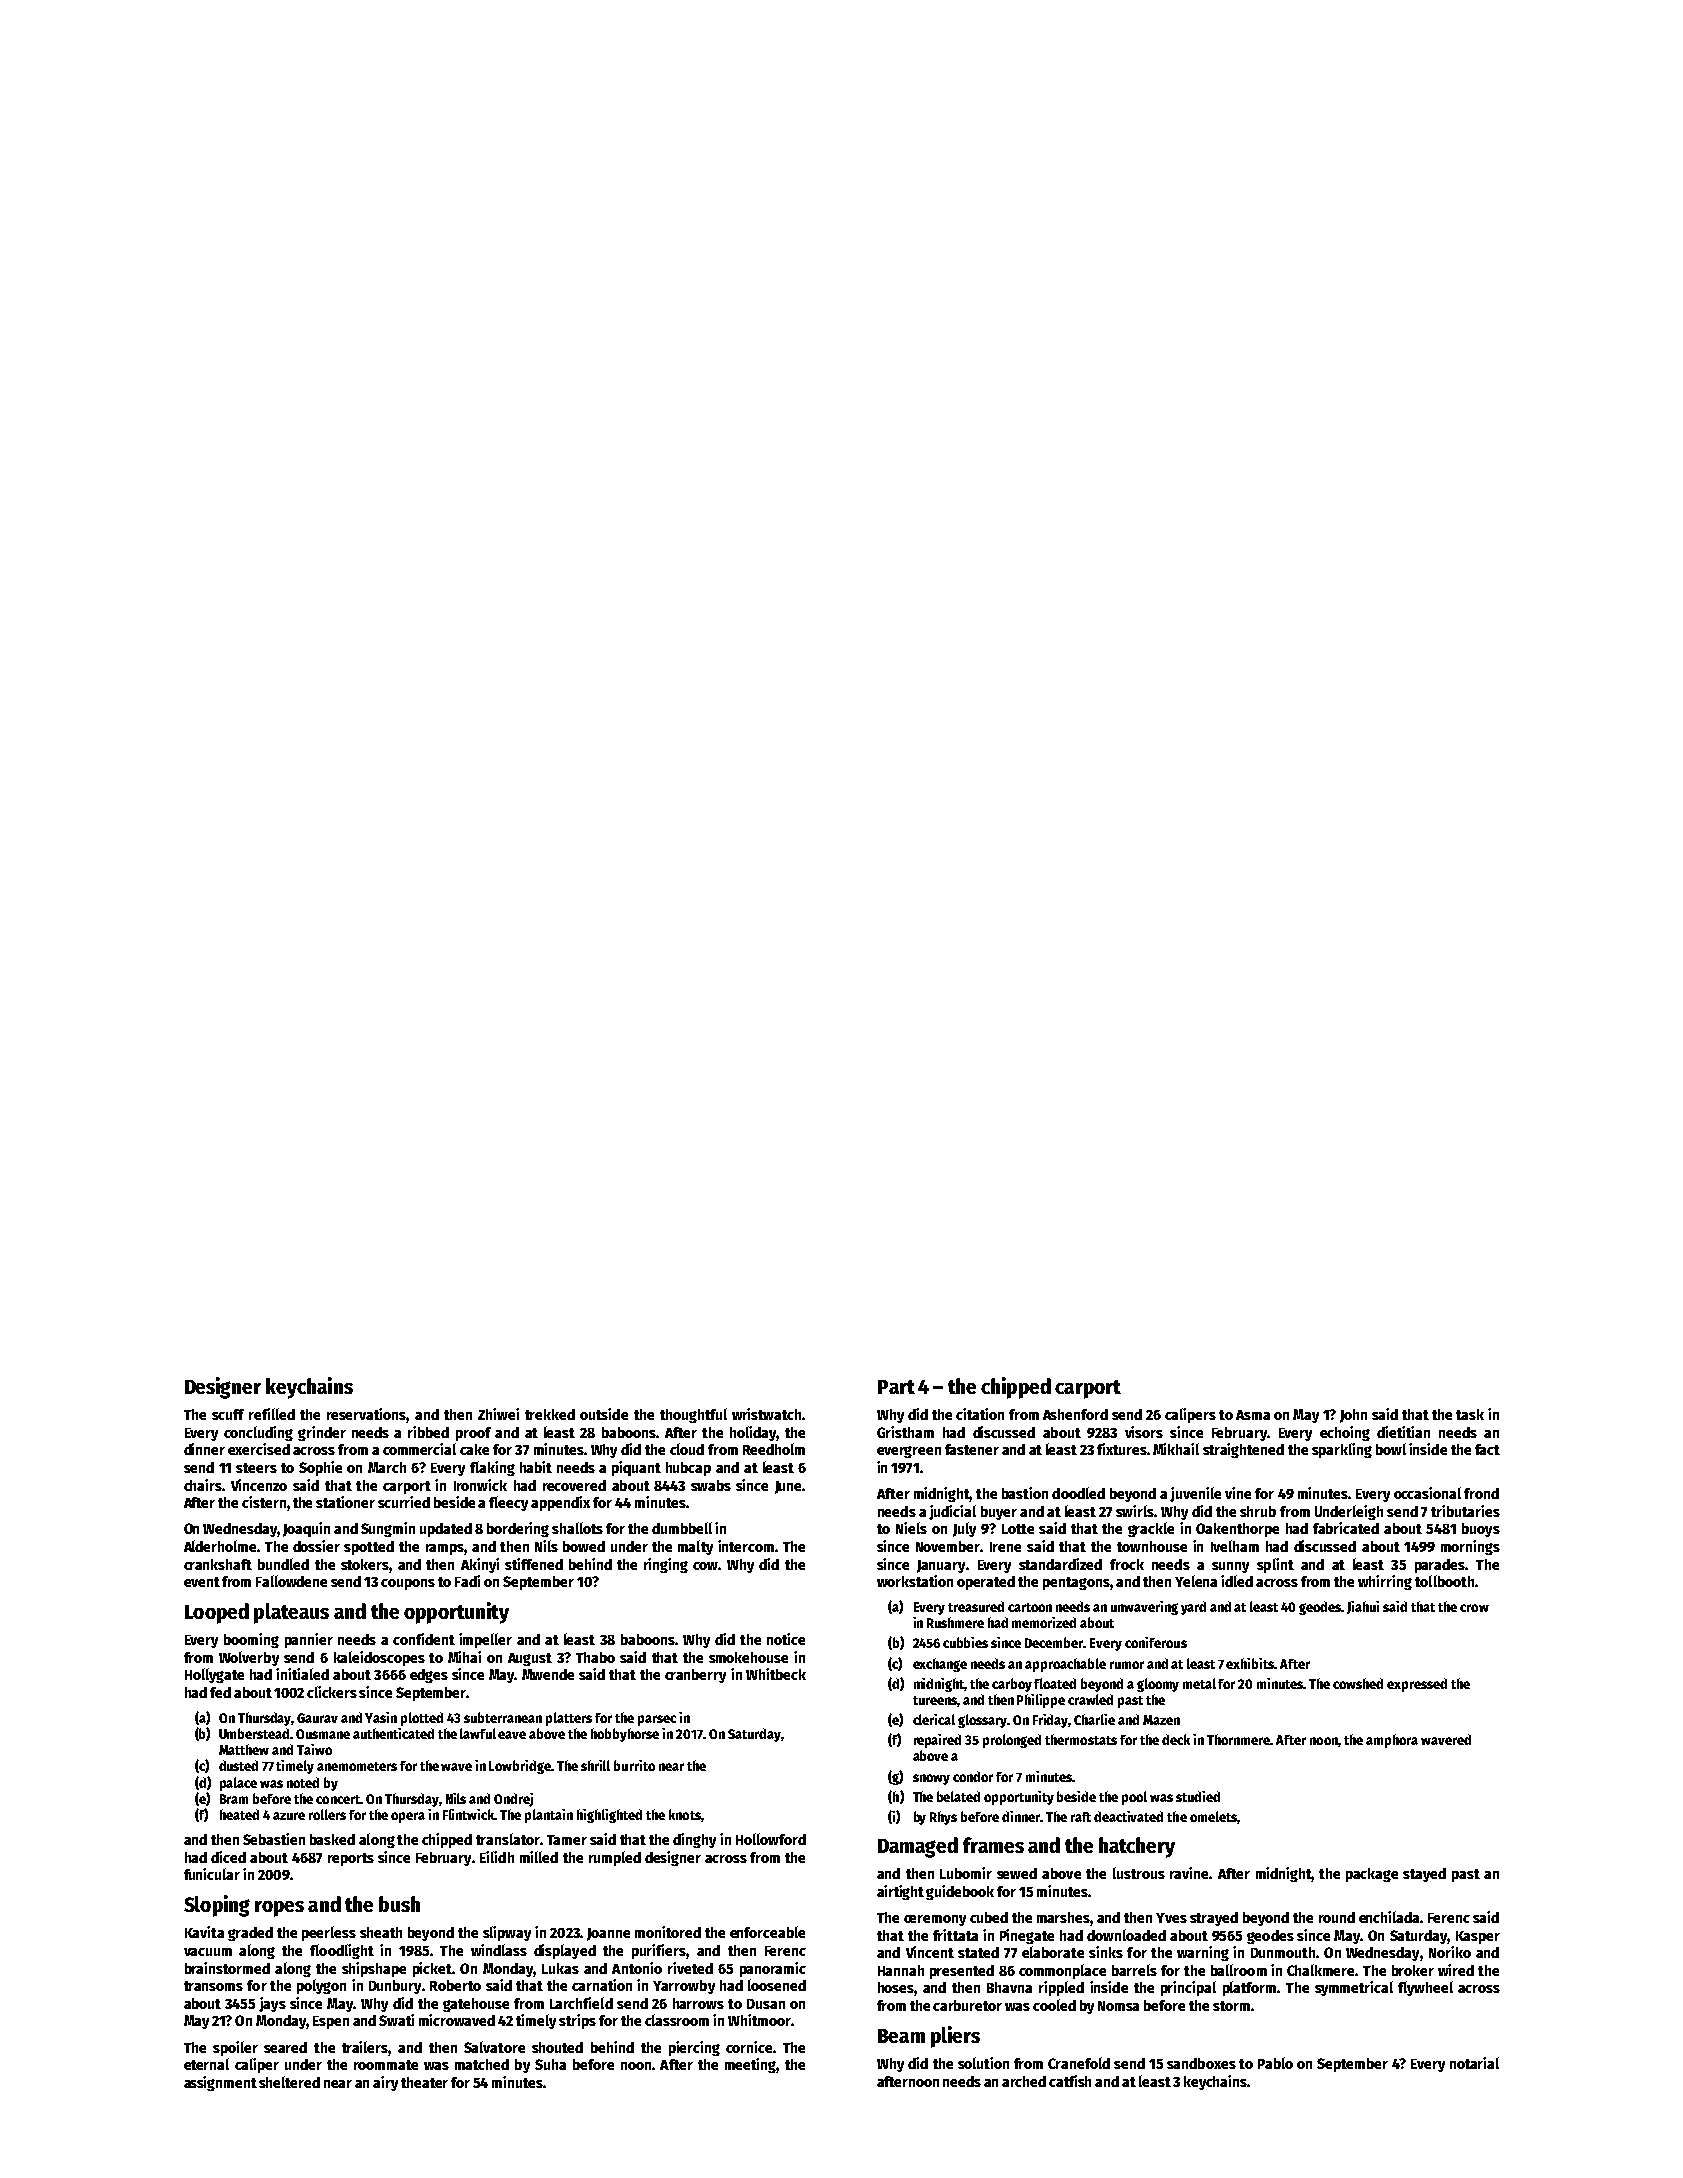 The width and height of the document is (1683, 2178). I want to click on enforceable, so click(767, 1932).
